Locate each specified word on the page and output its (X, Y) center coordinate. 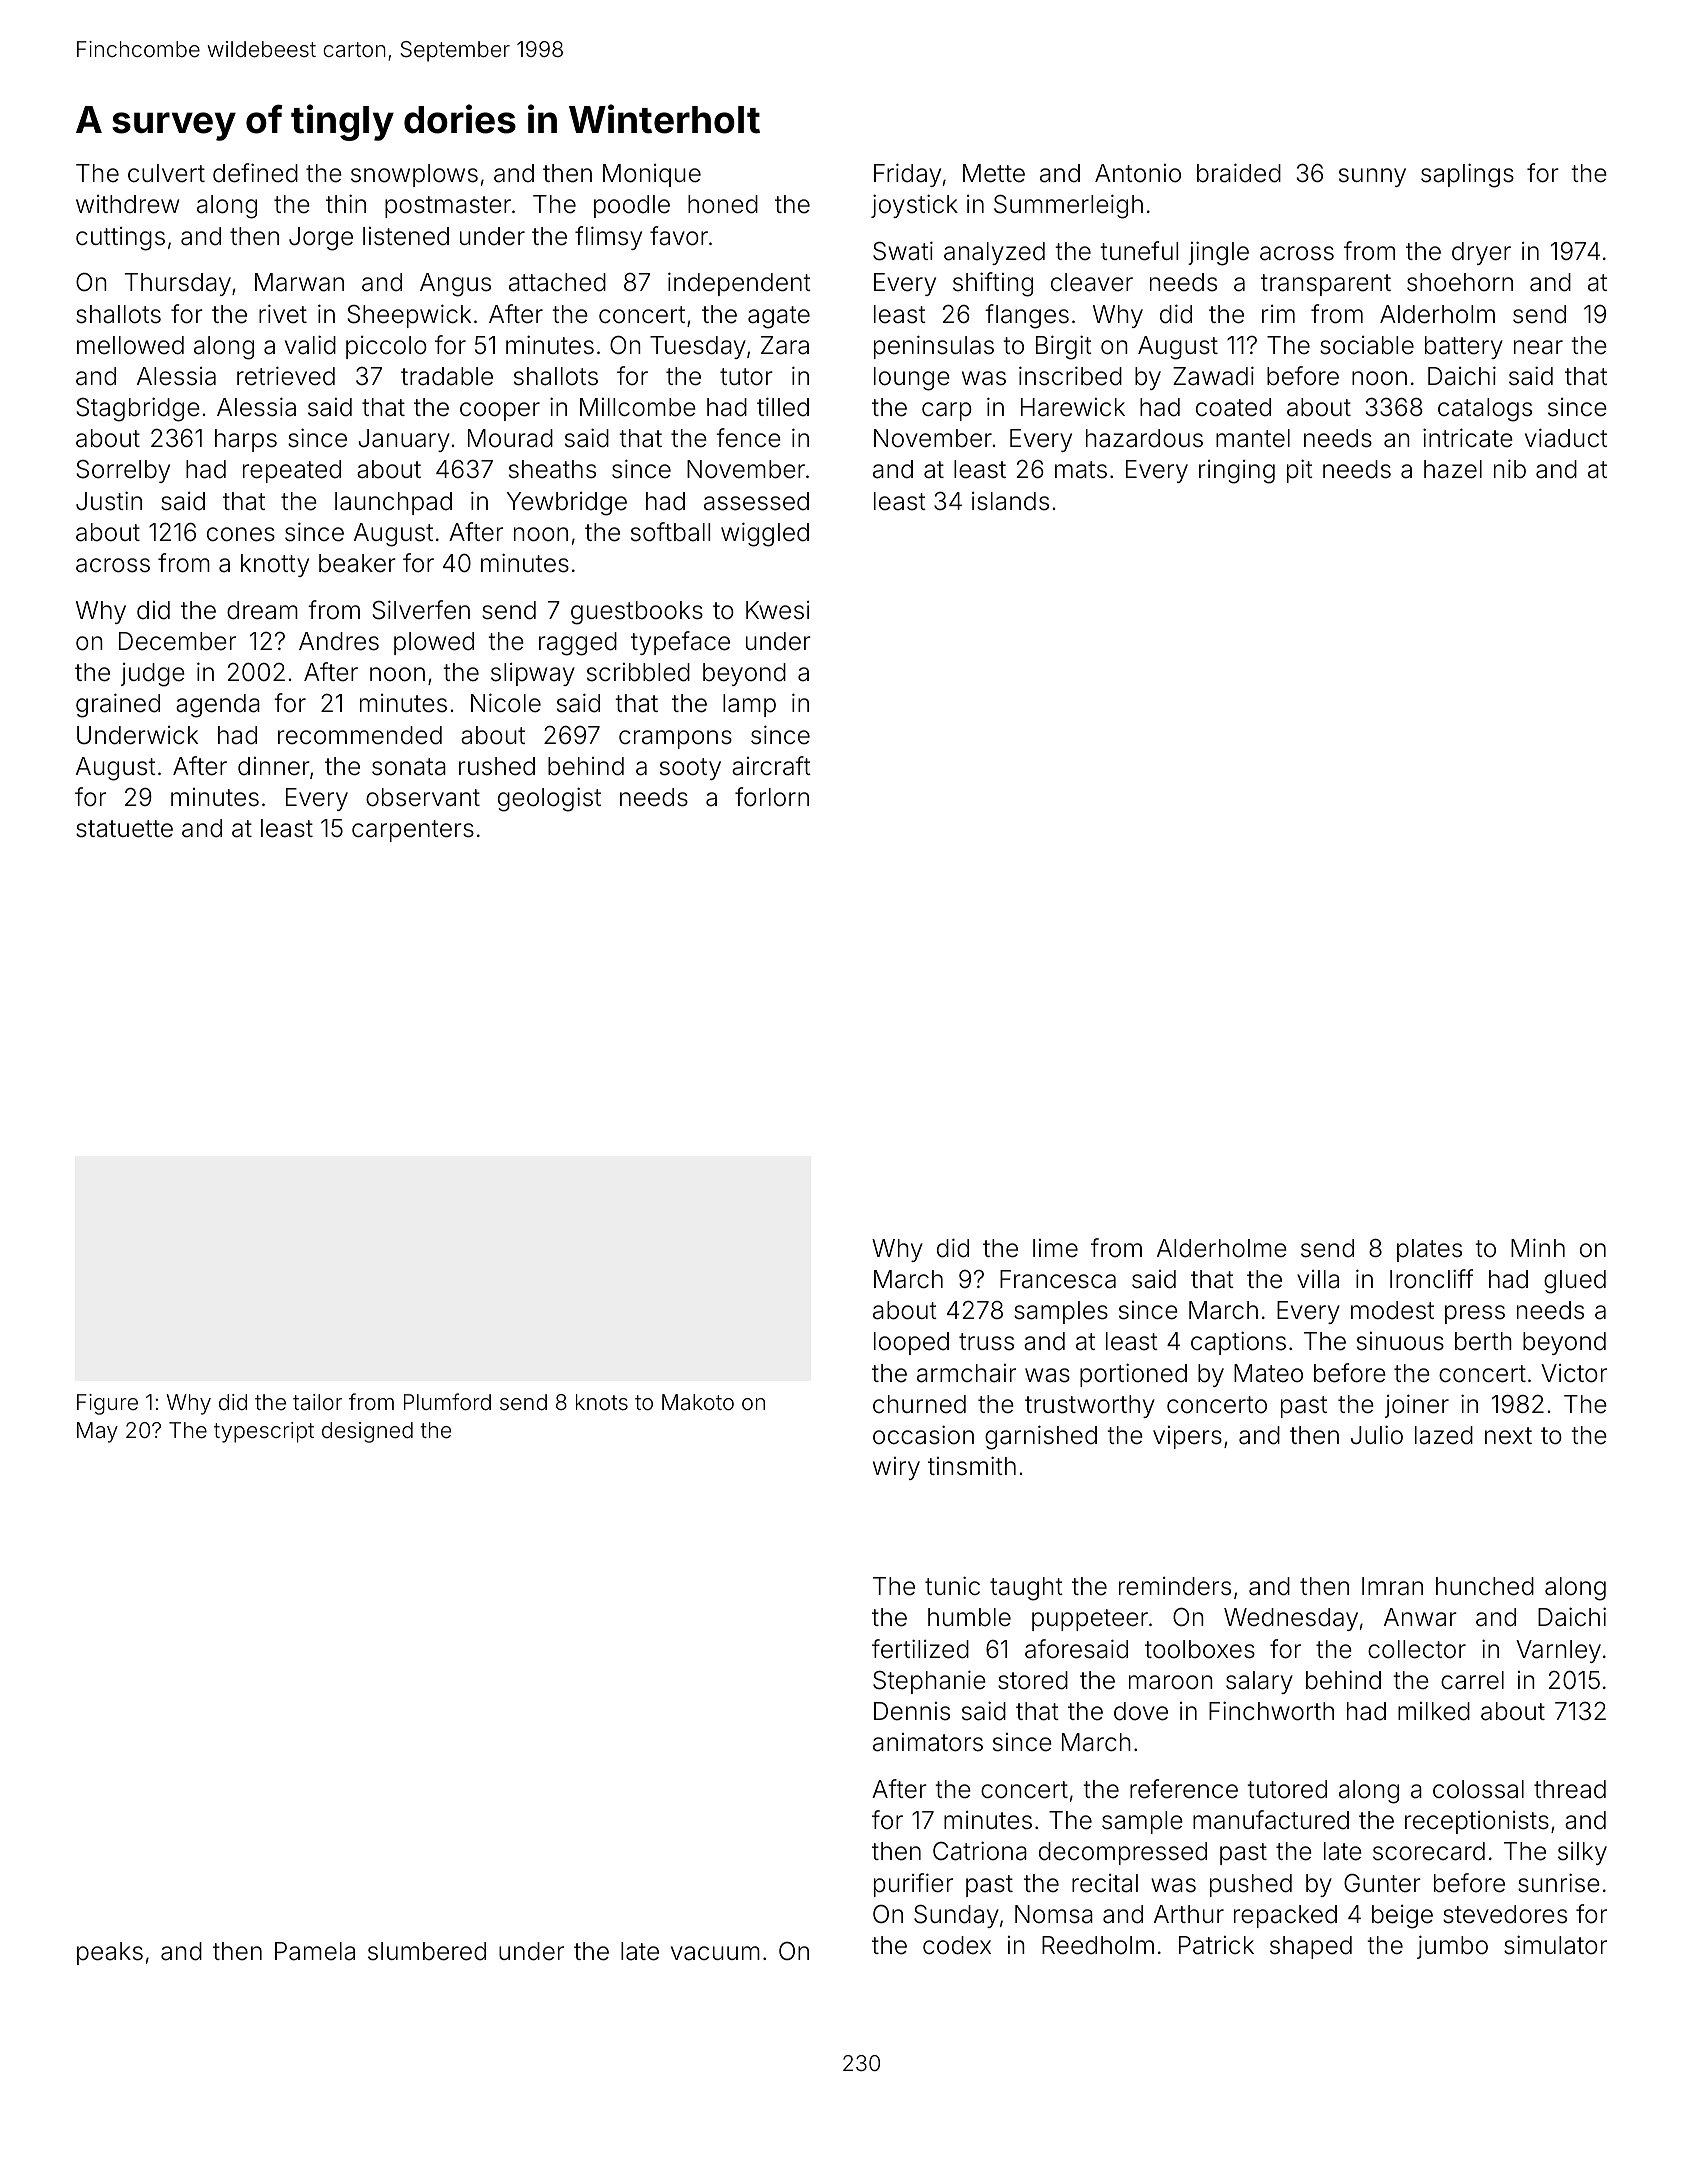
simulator (1555, 1945)
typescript (264, 1432)
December (177, 641)
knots (602, 1402)
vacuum (715, 1953)
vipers (1187, 1437)
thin (346, 203)
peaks (110, 1953)
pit (1300, 471)
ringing (1237, 472)
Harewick (1073, 407)
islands (1010, 501)
